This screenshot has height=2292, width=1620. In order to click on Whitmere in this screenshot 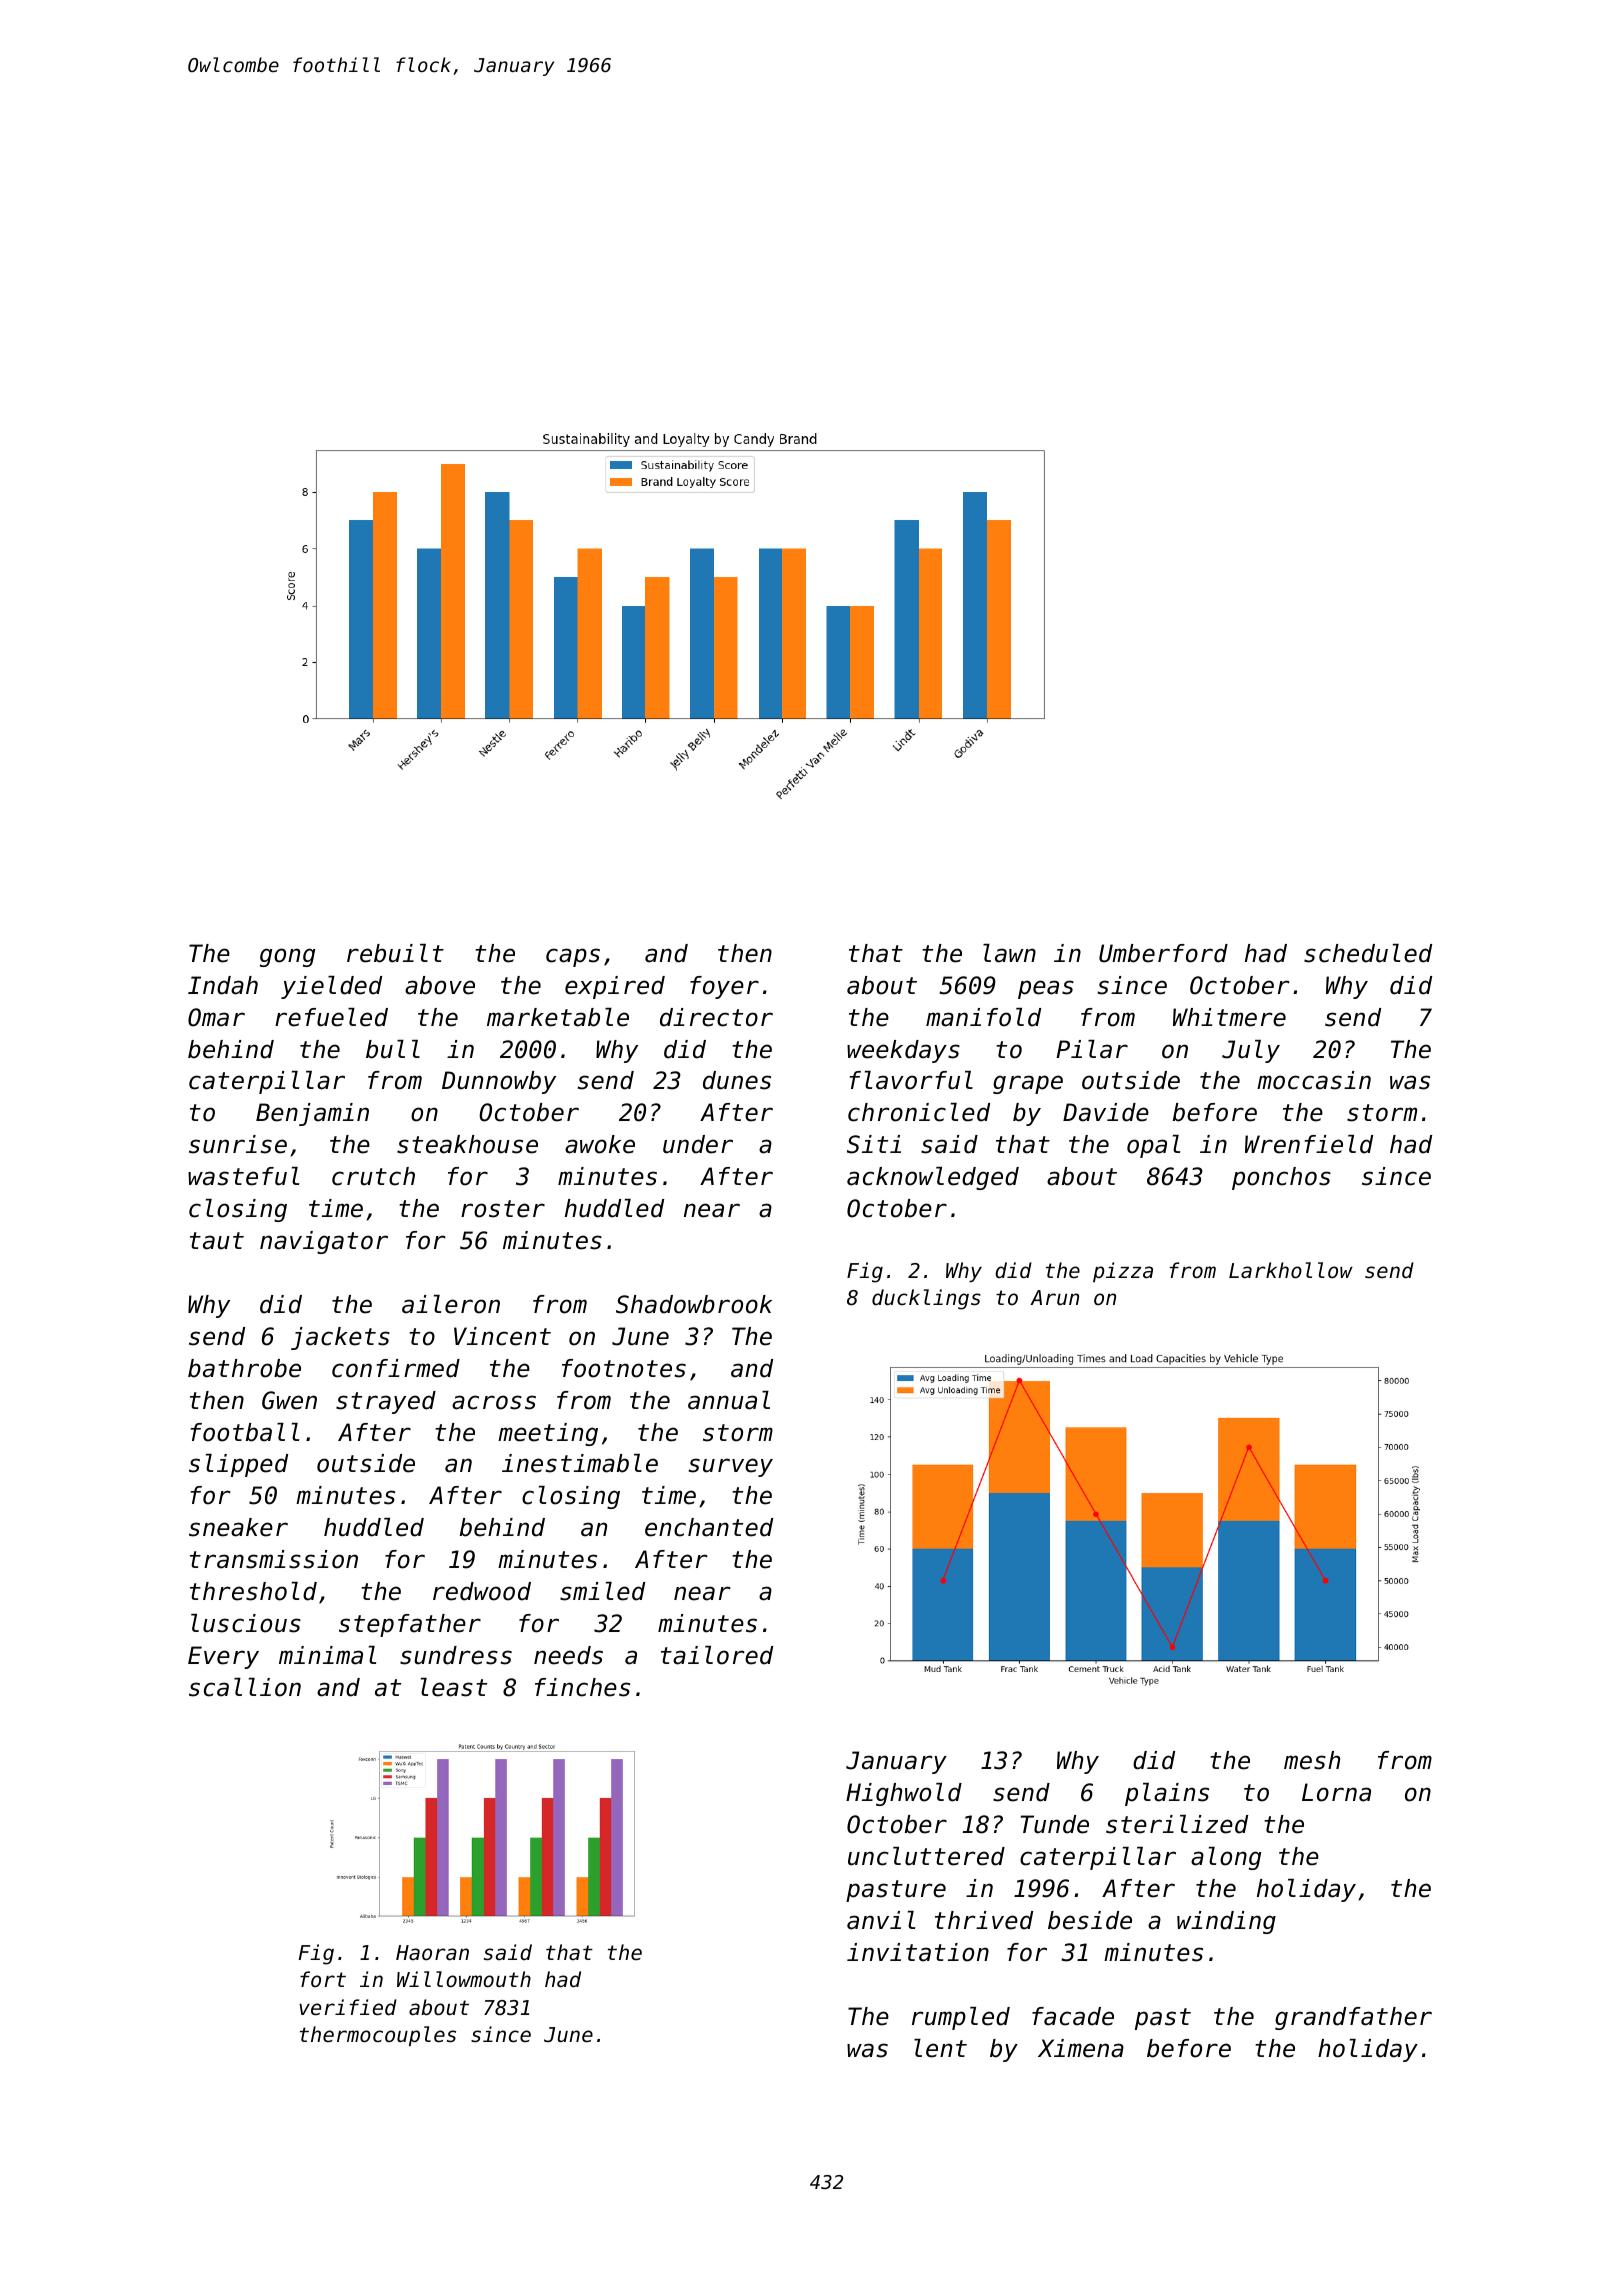, I will do `click(1229, 1017)`.
